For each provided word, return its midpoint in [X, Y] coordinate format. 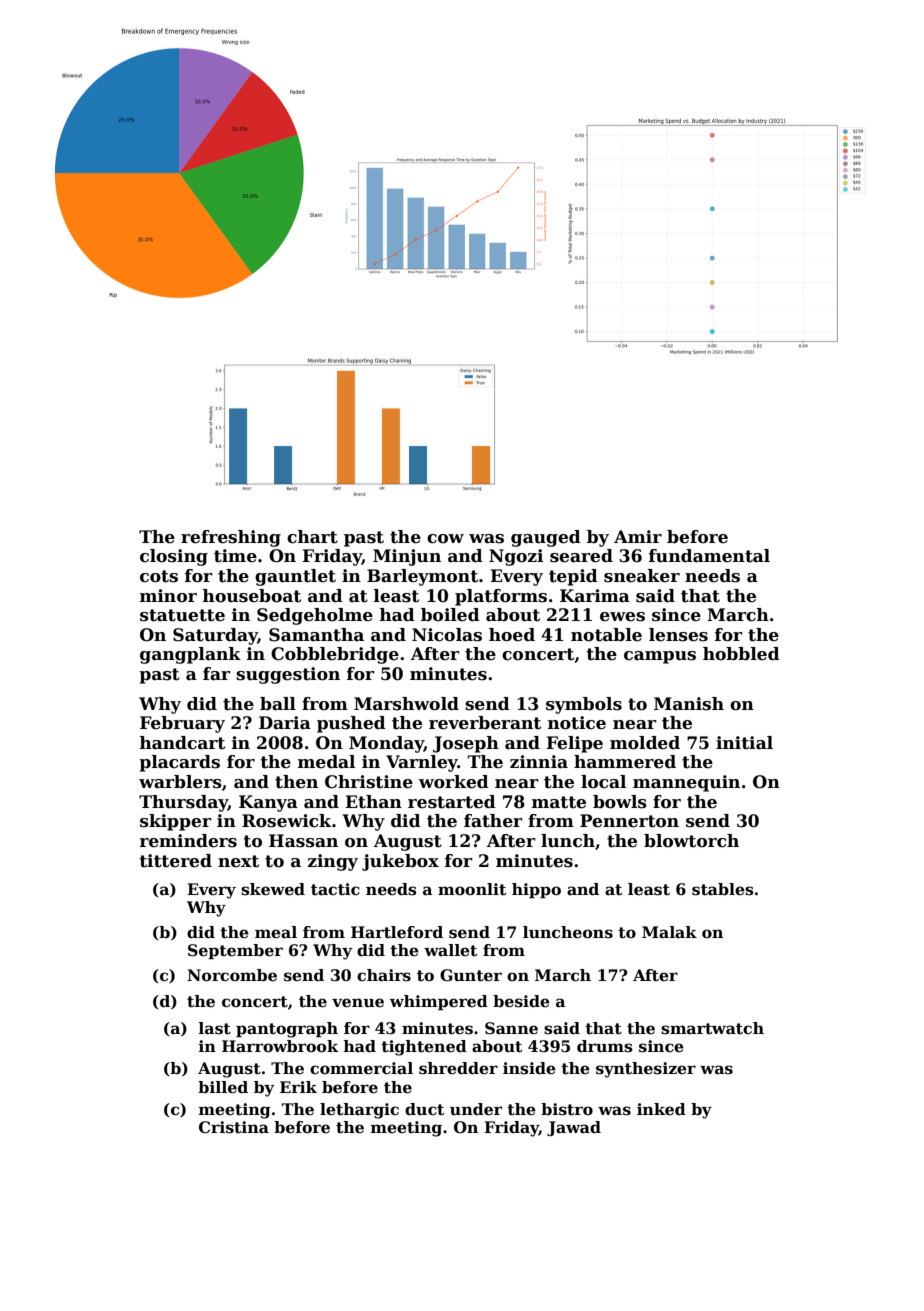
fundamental [709, 556]
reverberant [485, 723]
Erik [298, 1087]
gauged [546, 538]
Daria [285, 723]
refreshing [231, 538]
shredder [458, 1068]
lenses [678, 635]
